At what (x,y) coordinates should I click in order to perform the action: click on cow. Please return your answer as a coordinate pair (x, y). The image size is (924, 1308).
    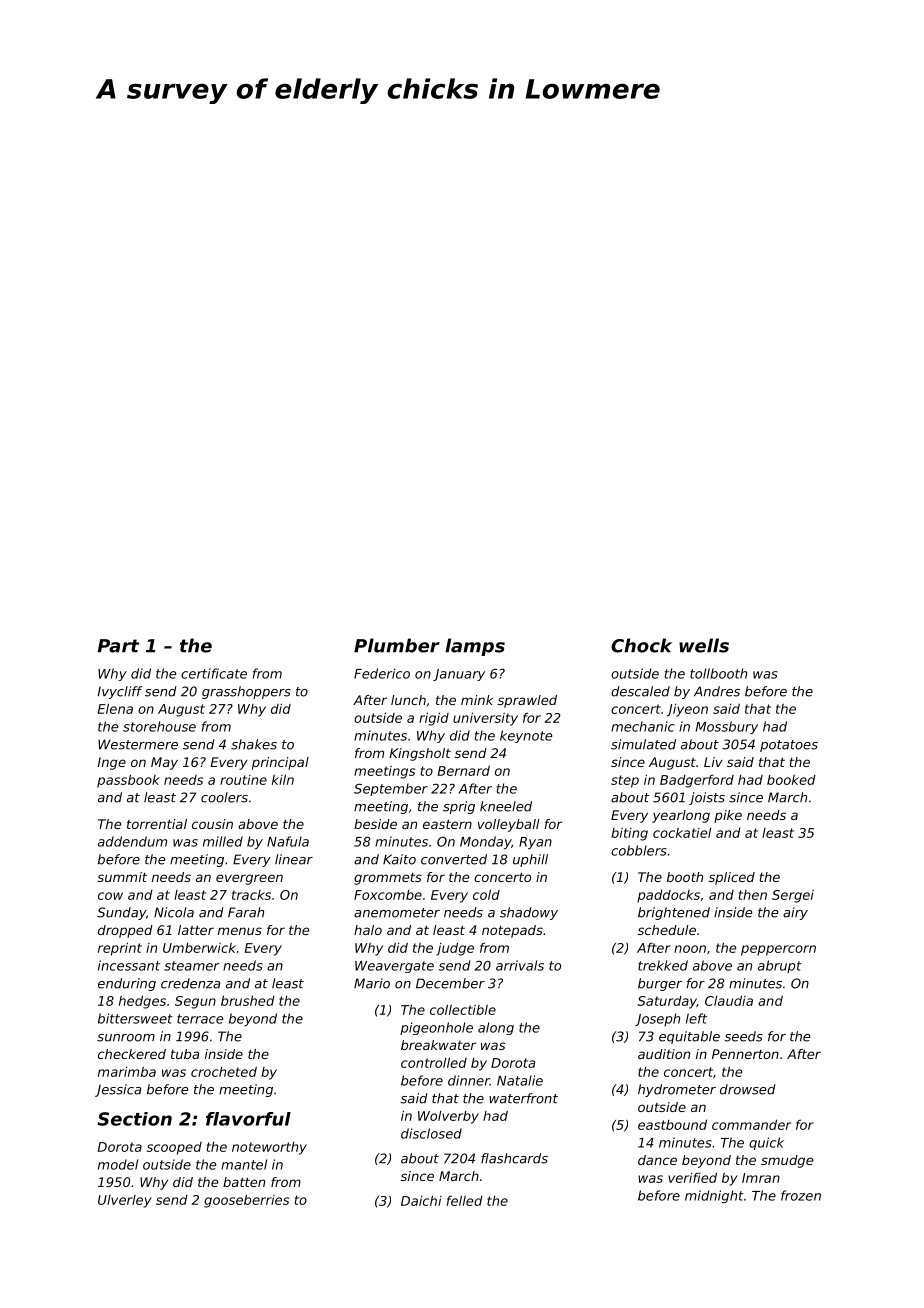
    Looking at the image, I should click on (110, 896).
